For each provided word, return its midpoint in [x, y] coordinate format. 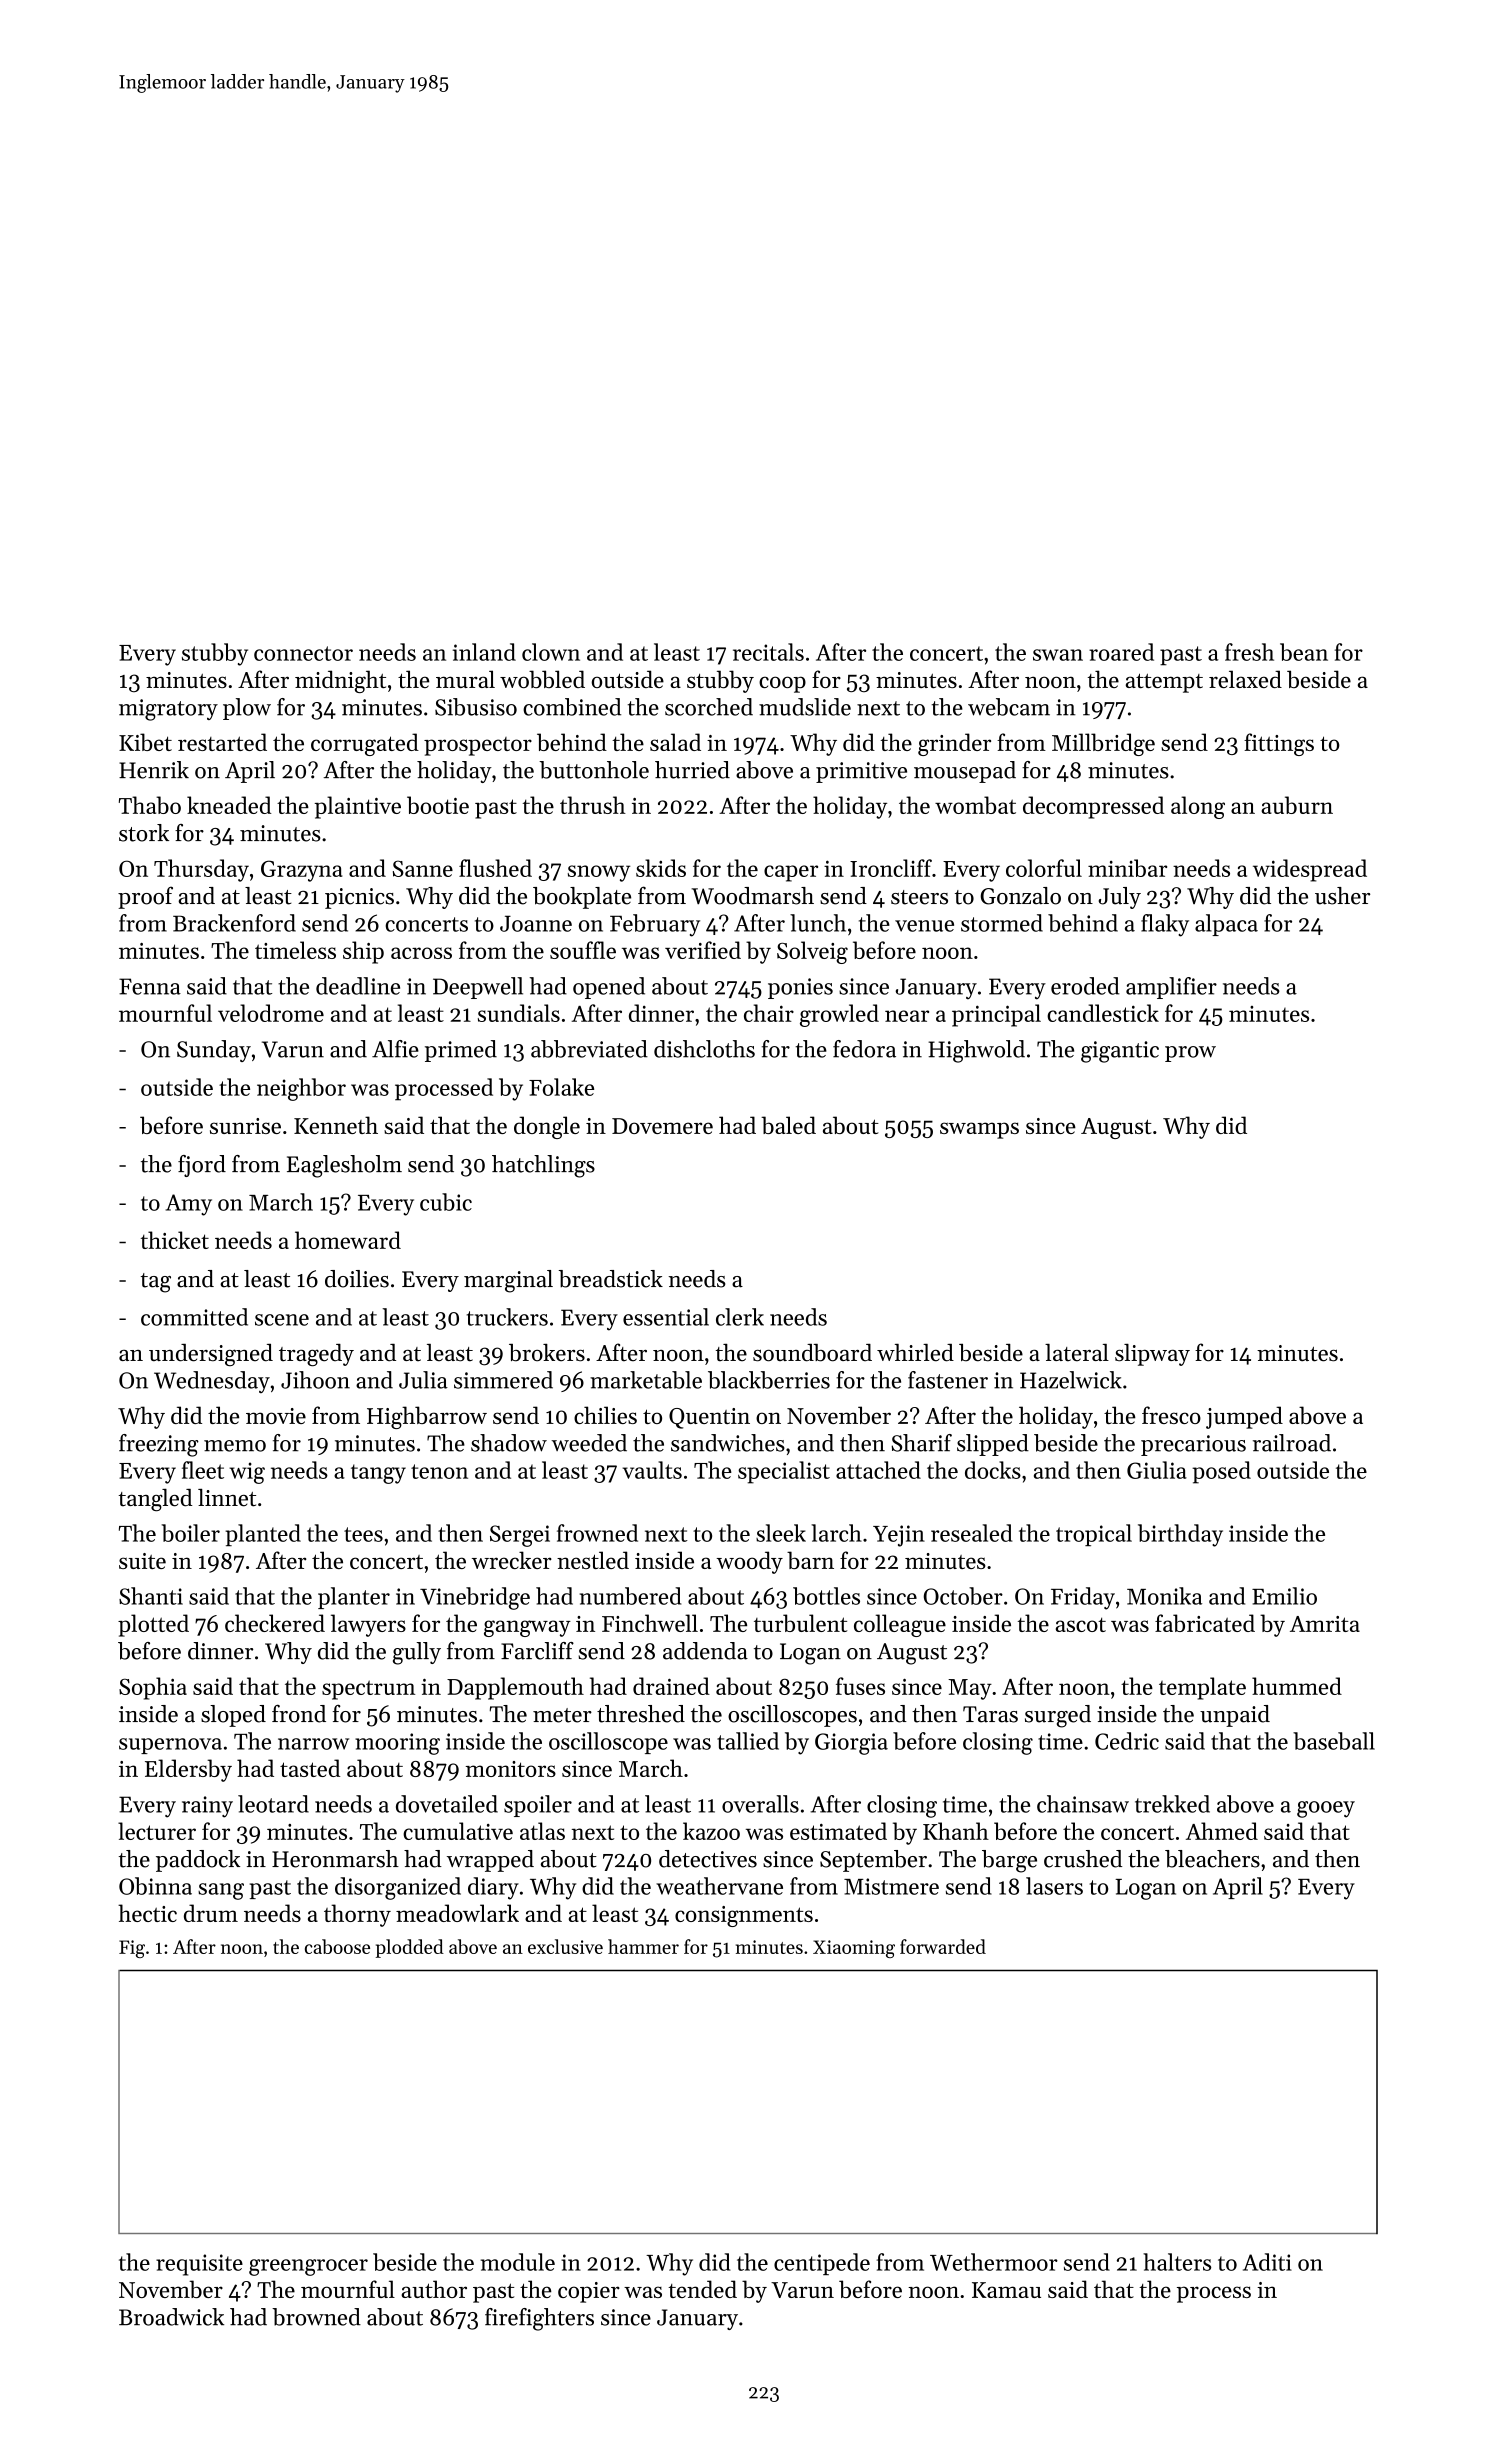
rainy [207, 1807]
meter [562, 1715]
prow [1190, 1054]
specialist [784, 1472]
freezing [159, 1445]
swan [1058, 655]
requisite [199, 2265]
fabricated [1205, 1623]
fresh [1249, 652]
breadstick [611, 1279]
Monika [1164, 1596]
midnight [340, 681]
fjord [202, 1166]
